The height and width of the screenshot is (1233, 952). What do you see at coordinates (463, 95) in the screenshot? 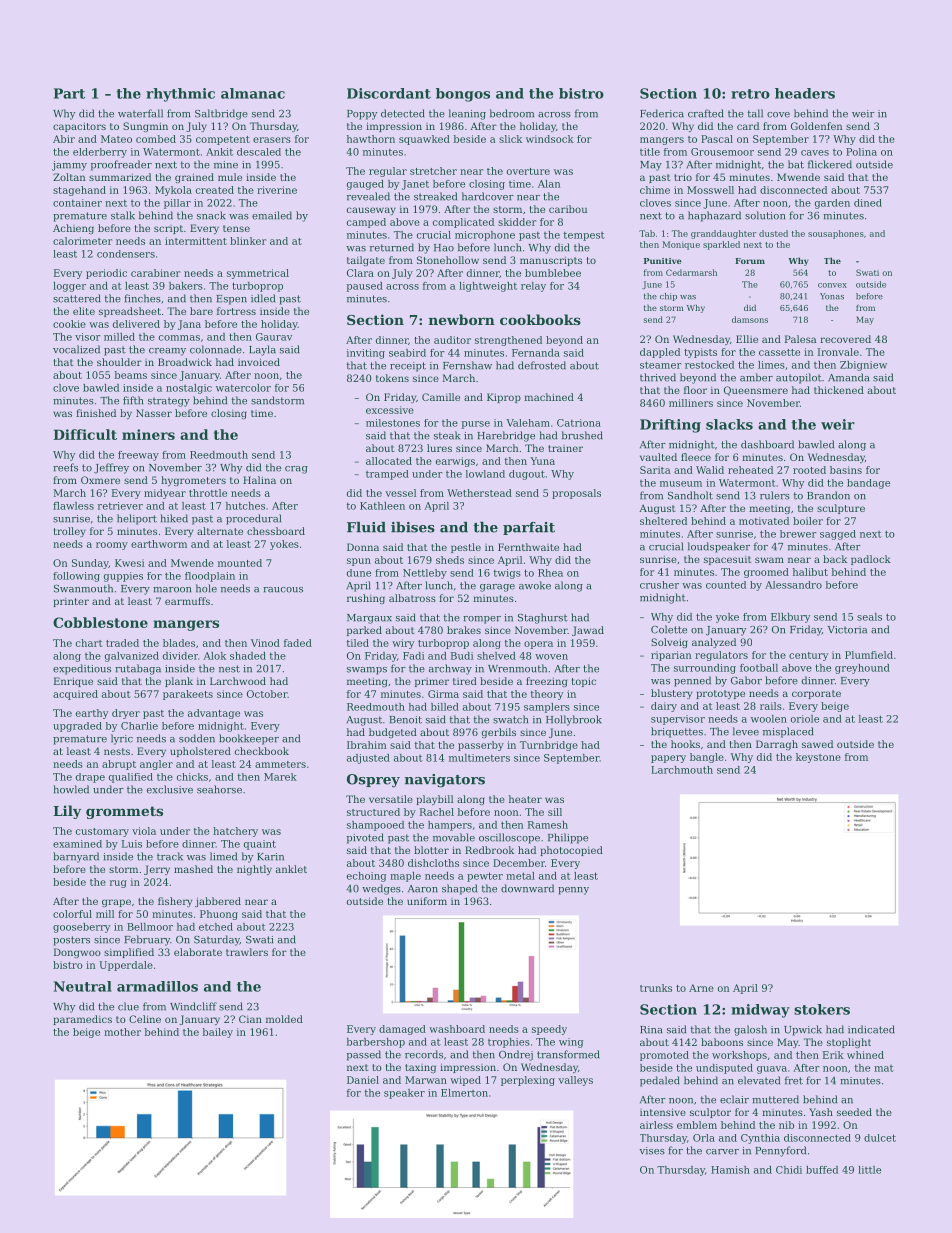
I see `bongos` at bounding box center [463, 95].
